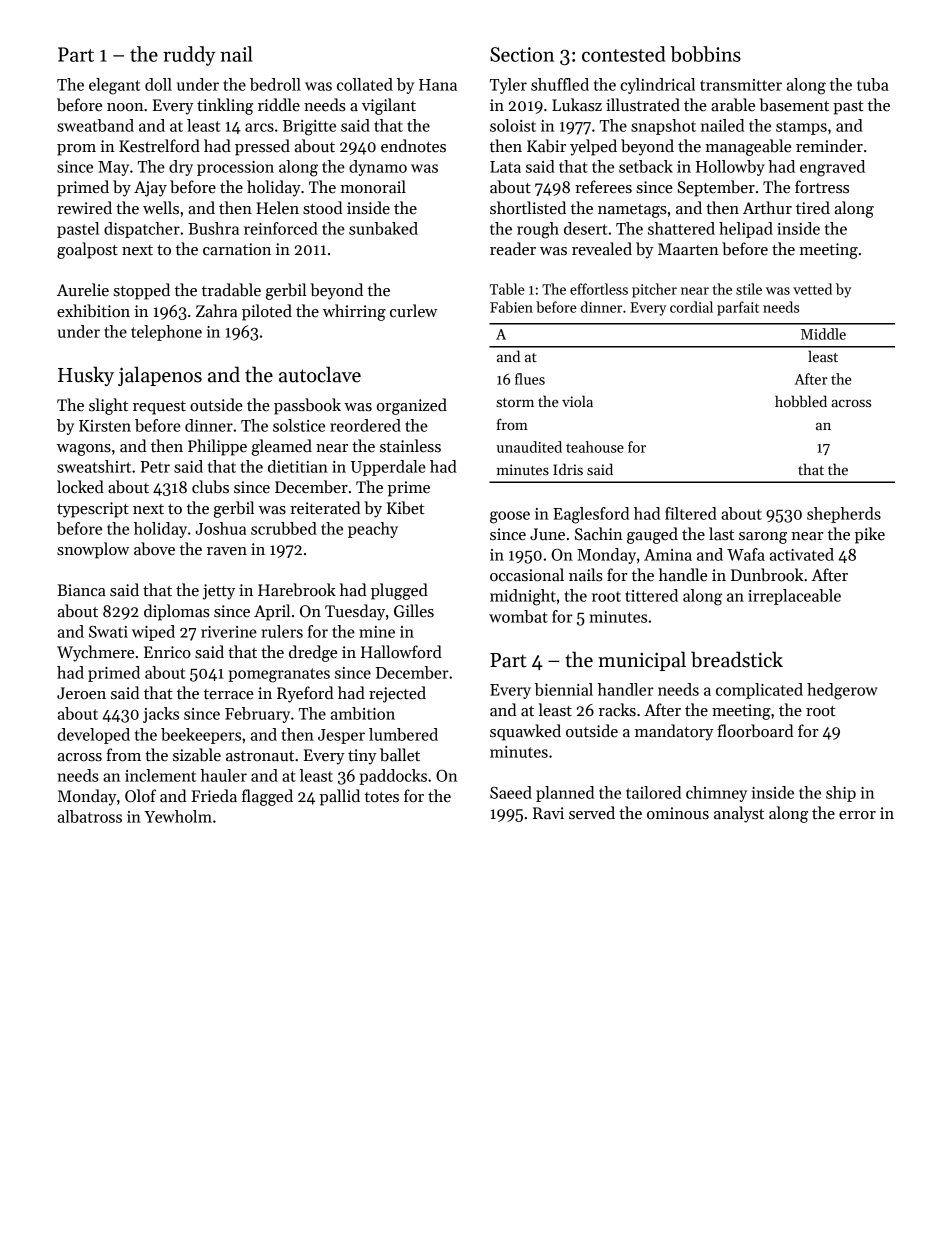  What do you see at coordinates (528, 208) in the image?
I see `shortlisted` at bounding box center [528, 208].
